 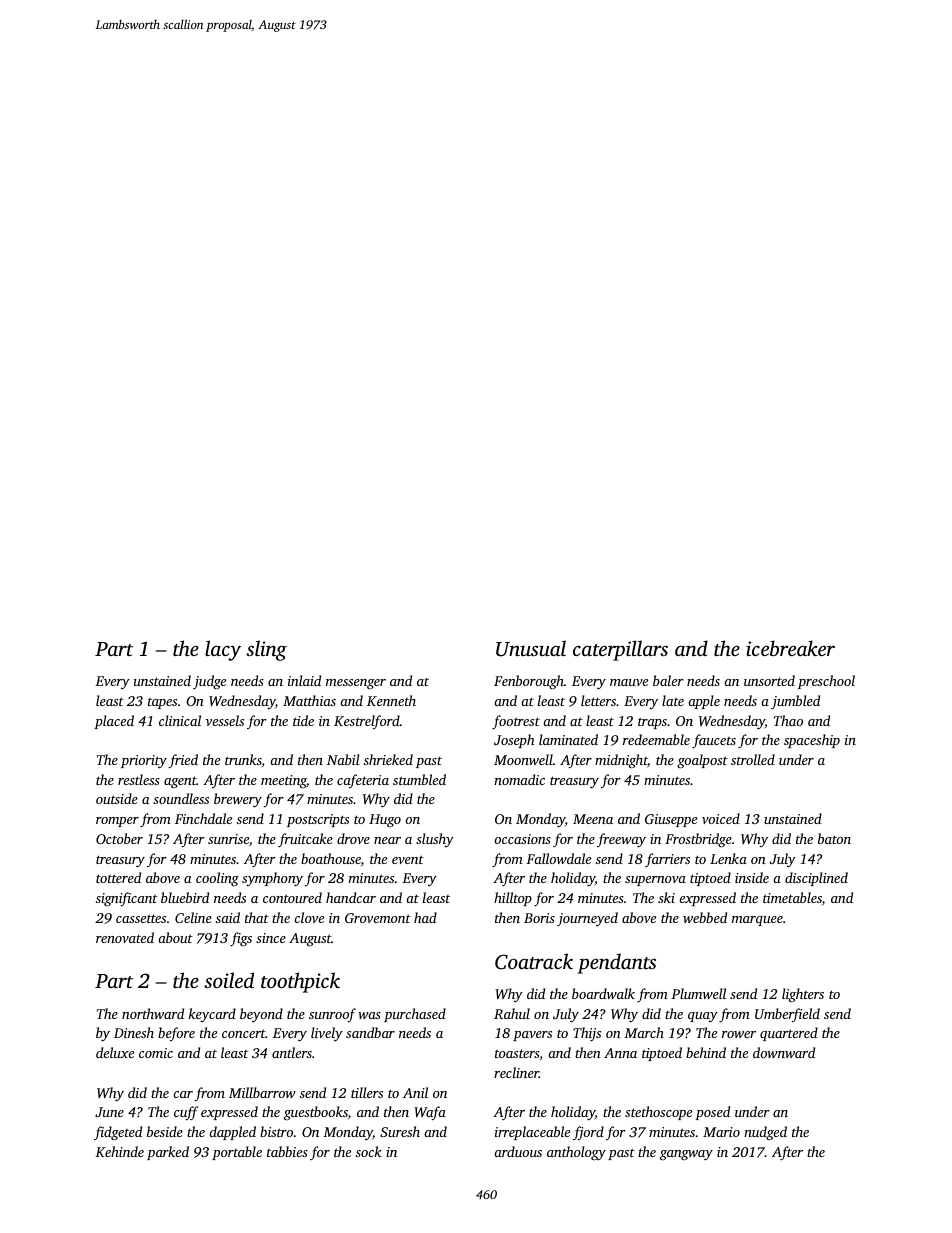 I want to click on Fallowdale, so click(x=558, y=858).
